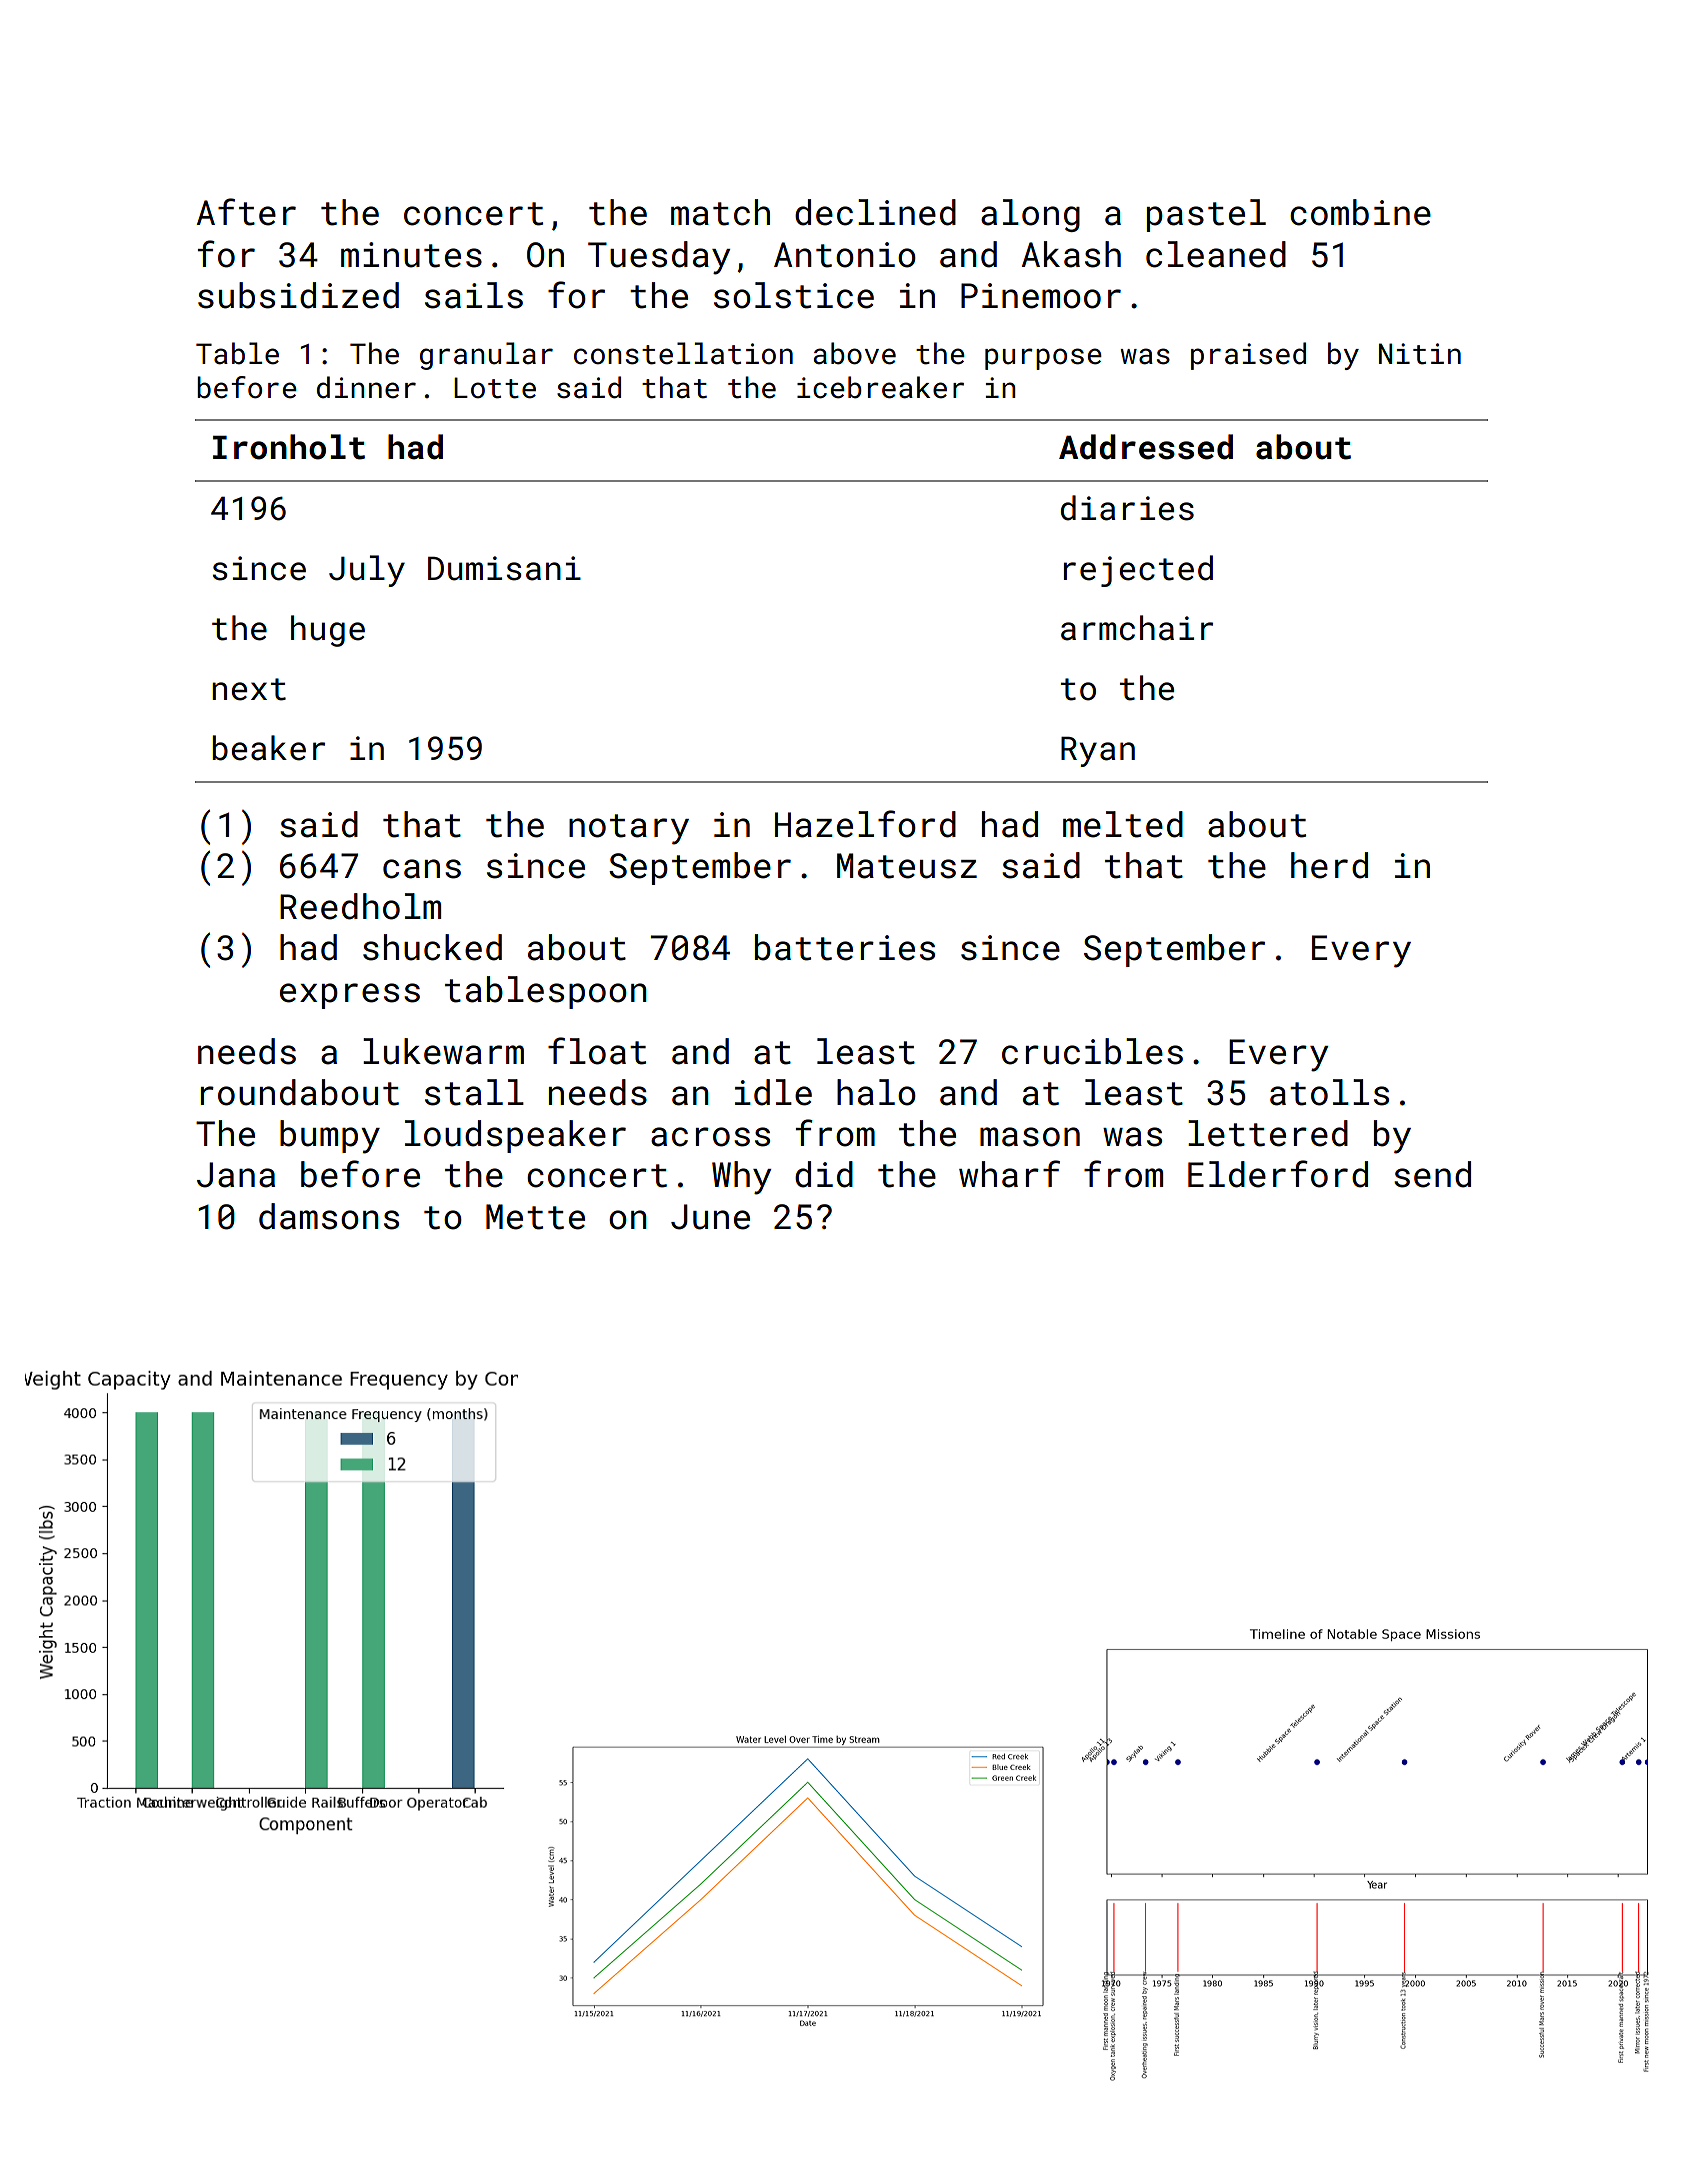 Image resolution: width=1683 pixels, height=2178 pixels. Describe the element at coordinates (246, 212) in the image. I see `After` at that location.
